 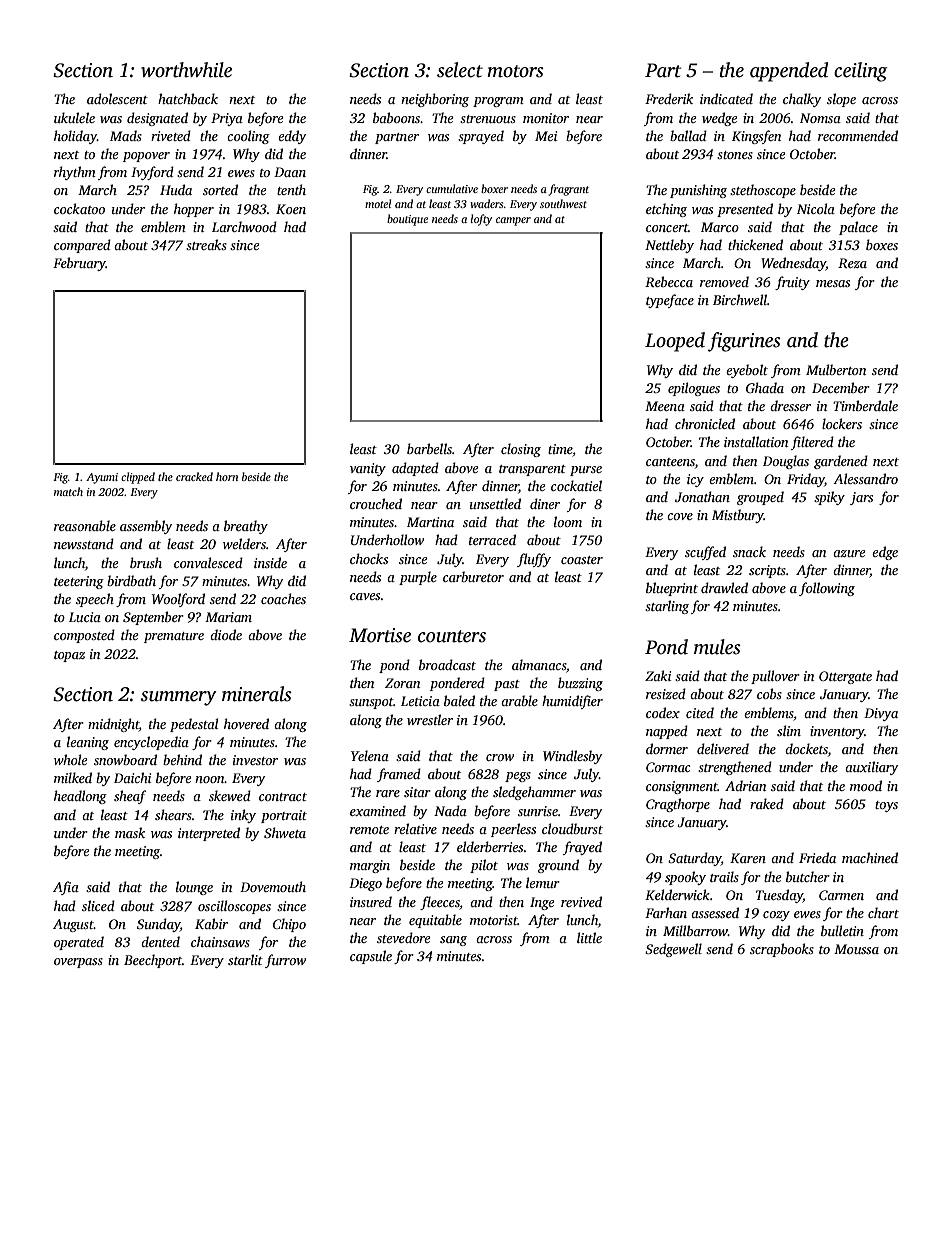 What do you see at coordinates (153, 961) in the document?
I see `Beechport` at bounding box center [153, 961].
